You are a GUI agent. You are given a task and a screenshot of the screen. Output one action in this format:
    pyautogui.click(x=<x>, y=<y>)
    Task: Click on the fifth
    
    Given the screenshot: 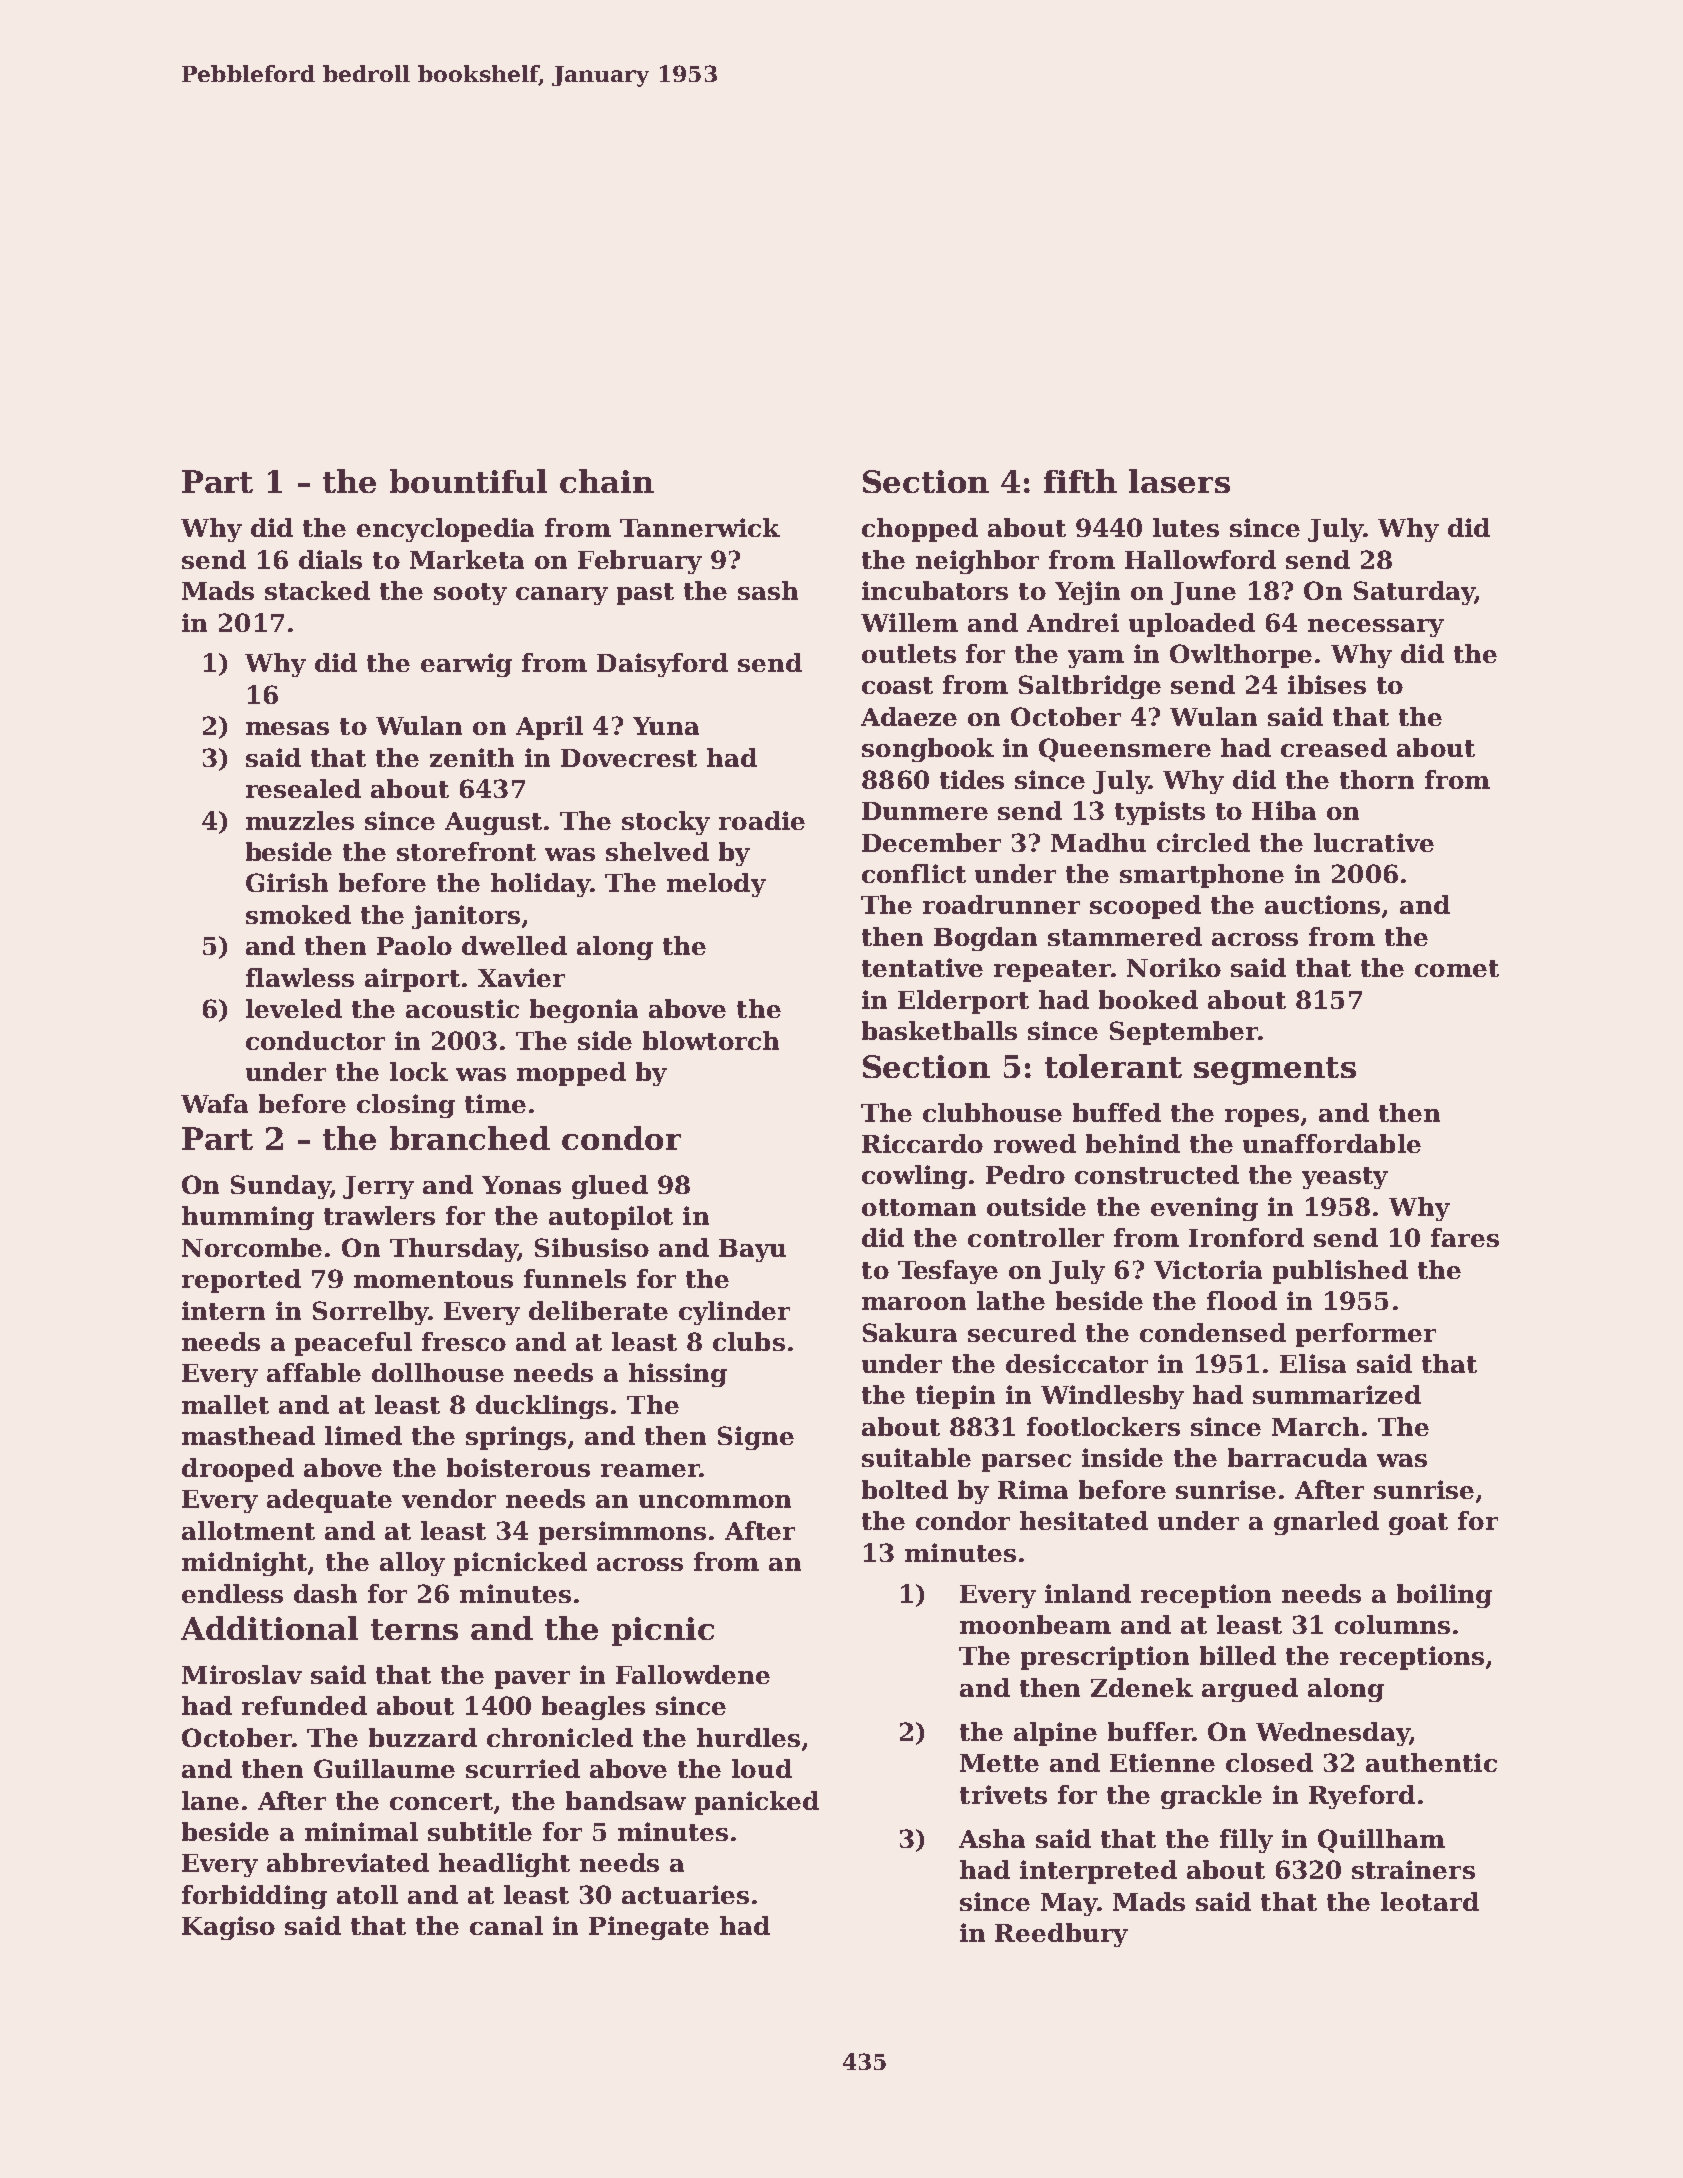 What is the action you would take?
    pyautogui.click(x=1080, y=481)
